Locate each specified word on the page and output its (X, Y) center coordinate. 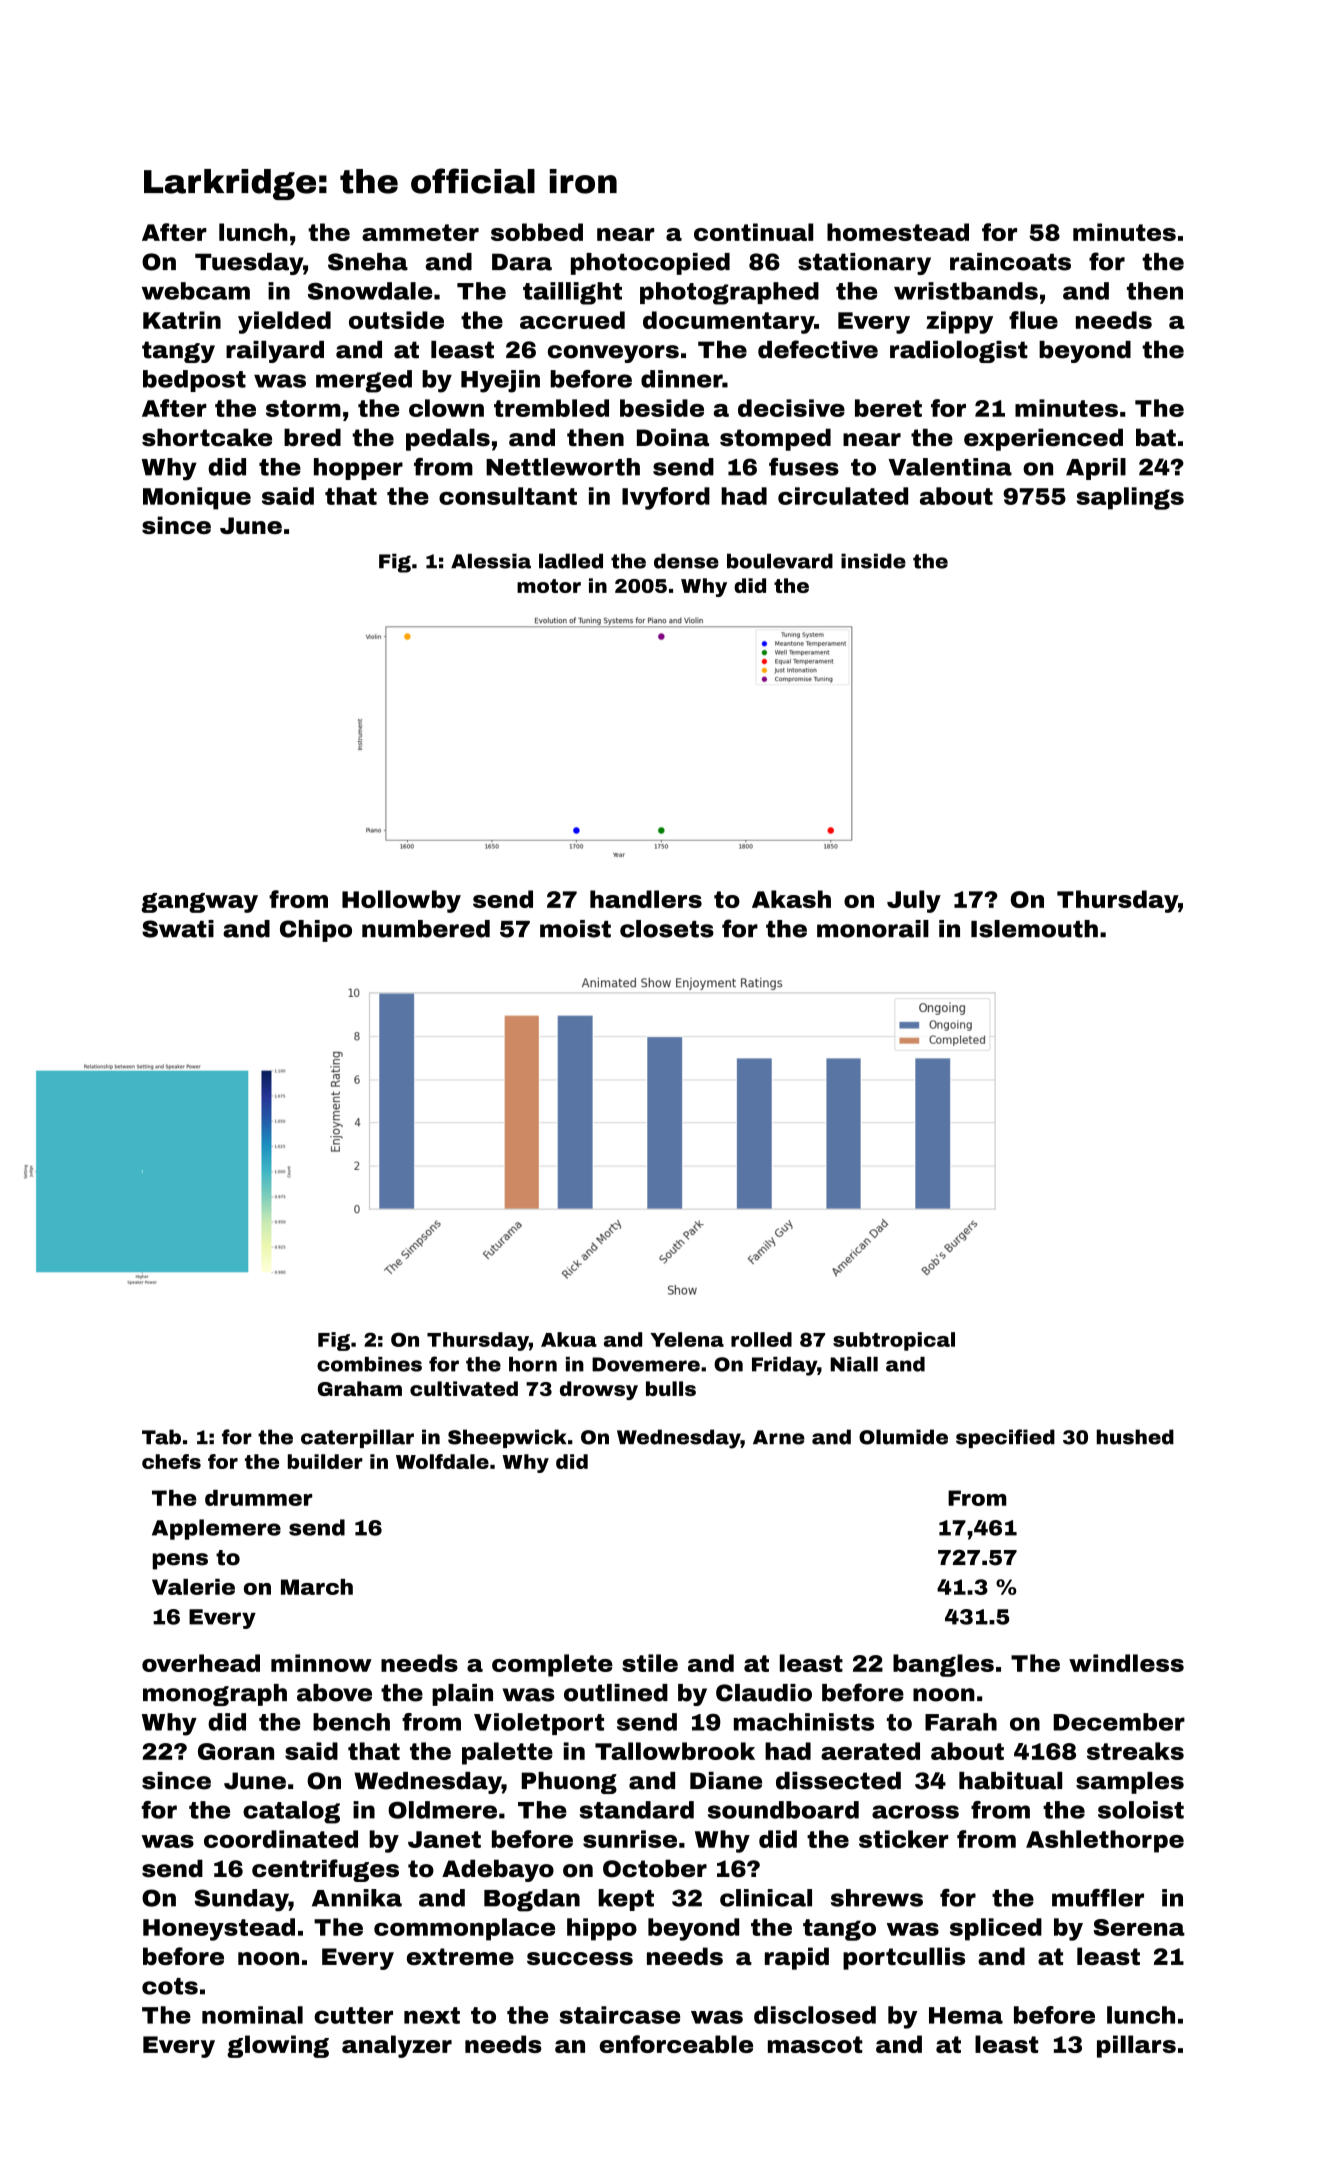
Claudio (764, 1693)
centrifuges (325, 1870)
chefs (171, 1461)
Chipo (316, 931)
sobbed (537, 232)
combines (369, 1364)
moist (575, 929)
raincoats (1010, 262)
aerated (870, 1751)
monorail (873, 929)
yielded (284, 322)
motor (549, 586)
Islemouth (1034, 929)
